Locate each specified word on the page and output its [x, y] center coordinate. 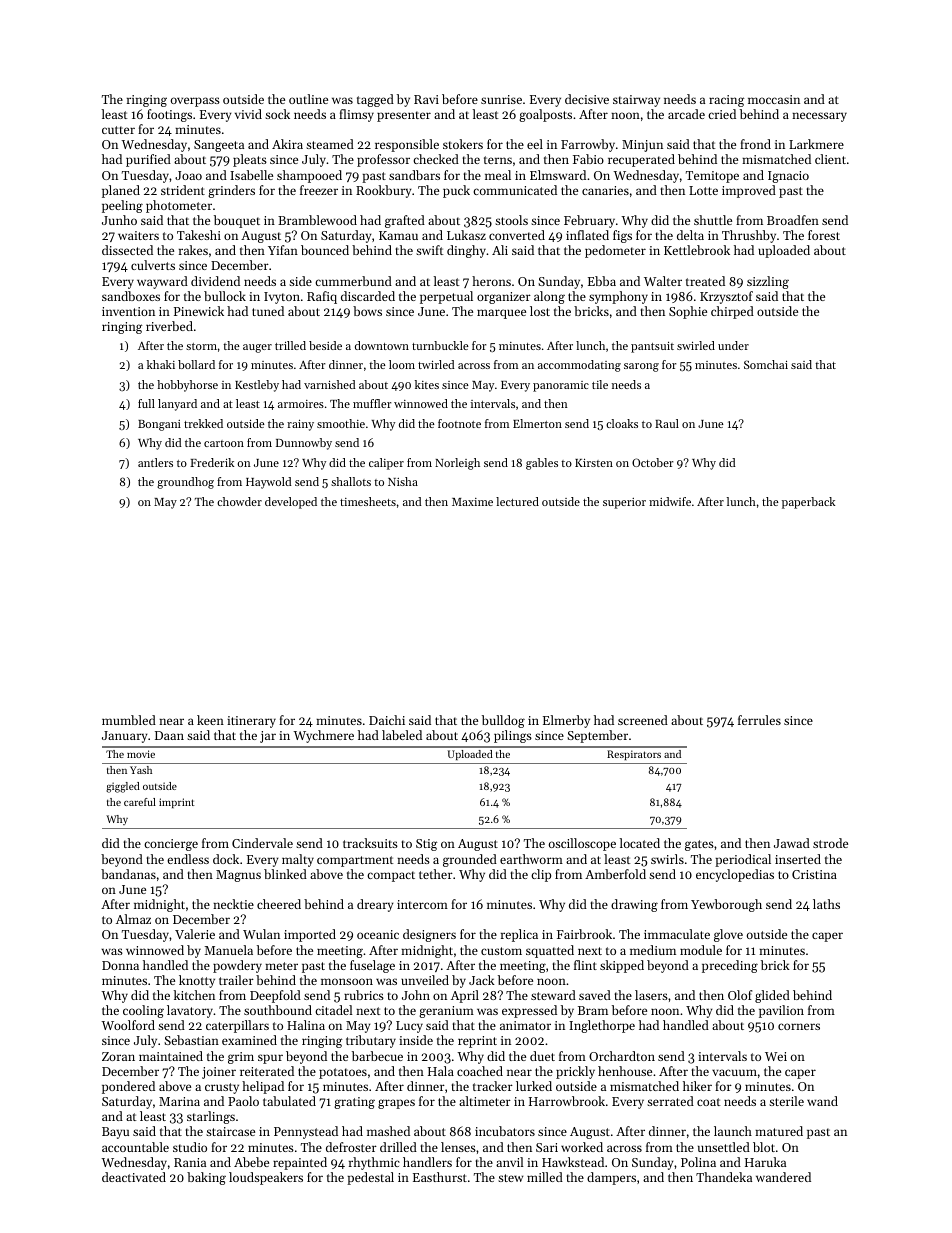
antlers [155, 462]
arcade [686, 114]
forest [824, 235]
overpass [195, 102]
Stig [426, 845]
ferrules [759, 720]
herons [491, 281]
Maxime [472, 502]
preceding [730, 966]
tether [436, 874]
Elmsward [558, 175]
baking [206, 1178]
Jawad [792, 843]
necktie [233, 904]
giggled [123, 787]
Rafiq [322, 297]
